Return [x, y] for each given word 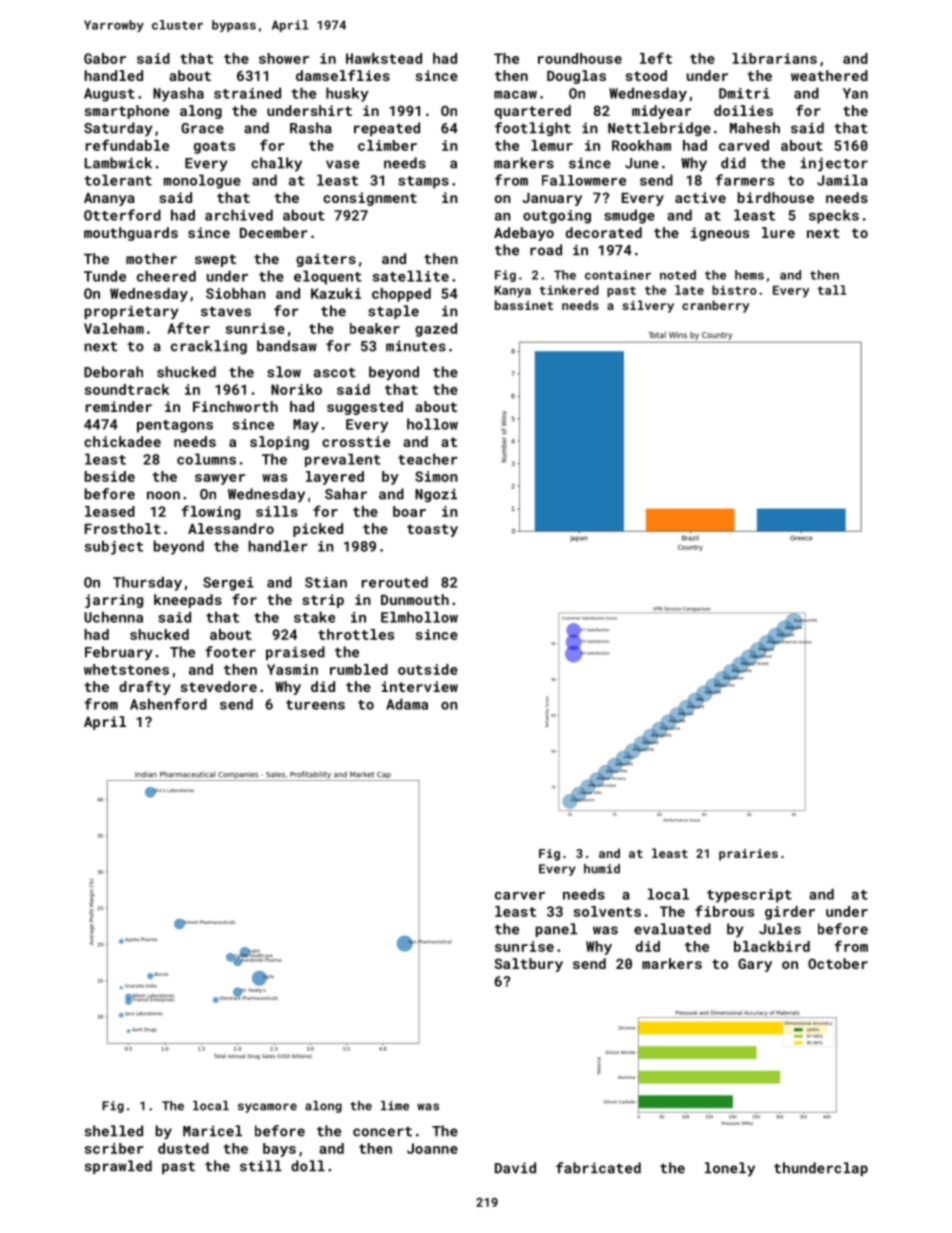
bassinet [524, 305]
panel [556, 930]
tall [832, 290]
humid [602, 869]
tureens [315, 705]
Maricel [212, 1131]
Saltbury [528, 965]
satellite [410, 276]
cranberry [715, 306]
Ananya [109, 199]
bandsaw [287, 346]
